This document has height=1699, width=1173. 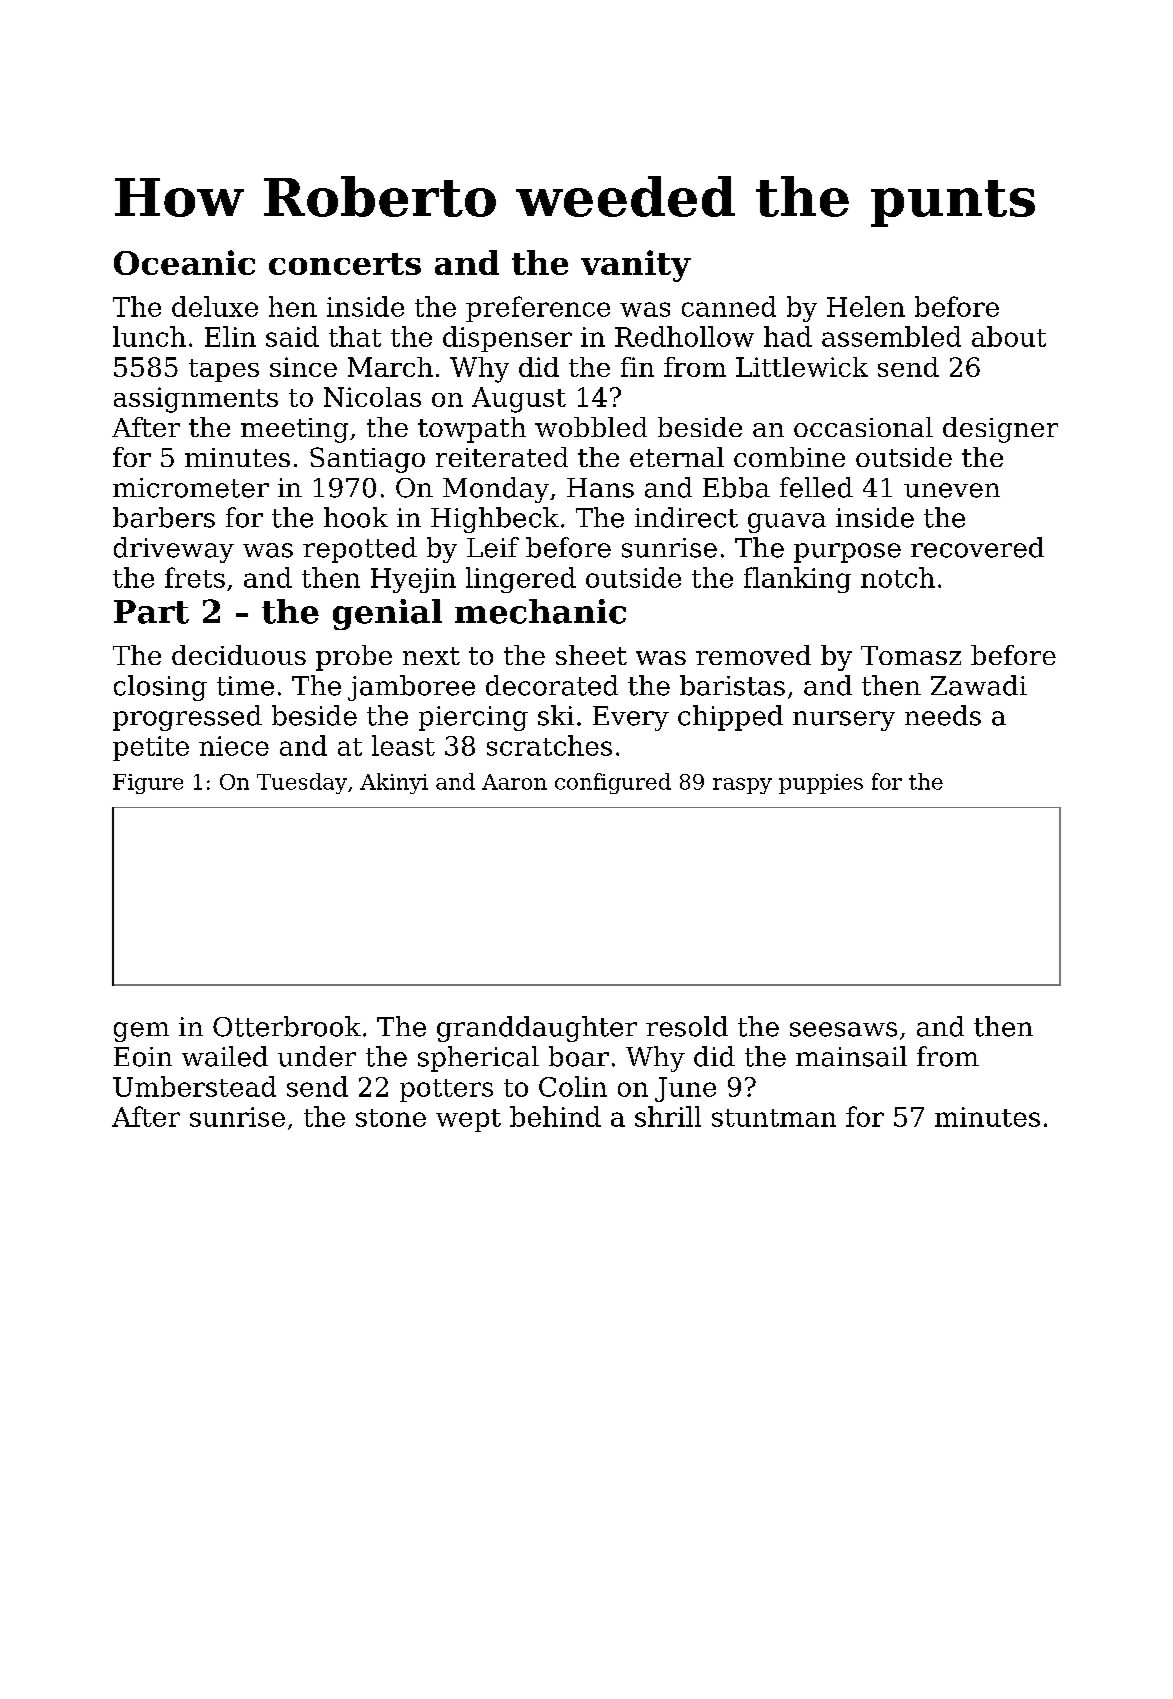 I want to click on Elin, so click(x=230, y=336).
